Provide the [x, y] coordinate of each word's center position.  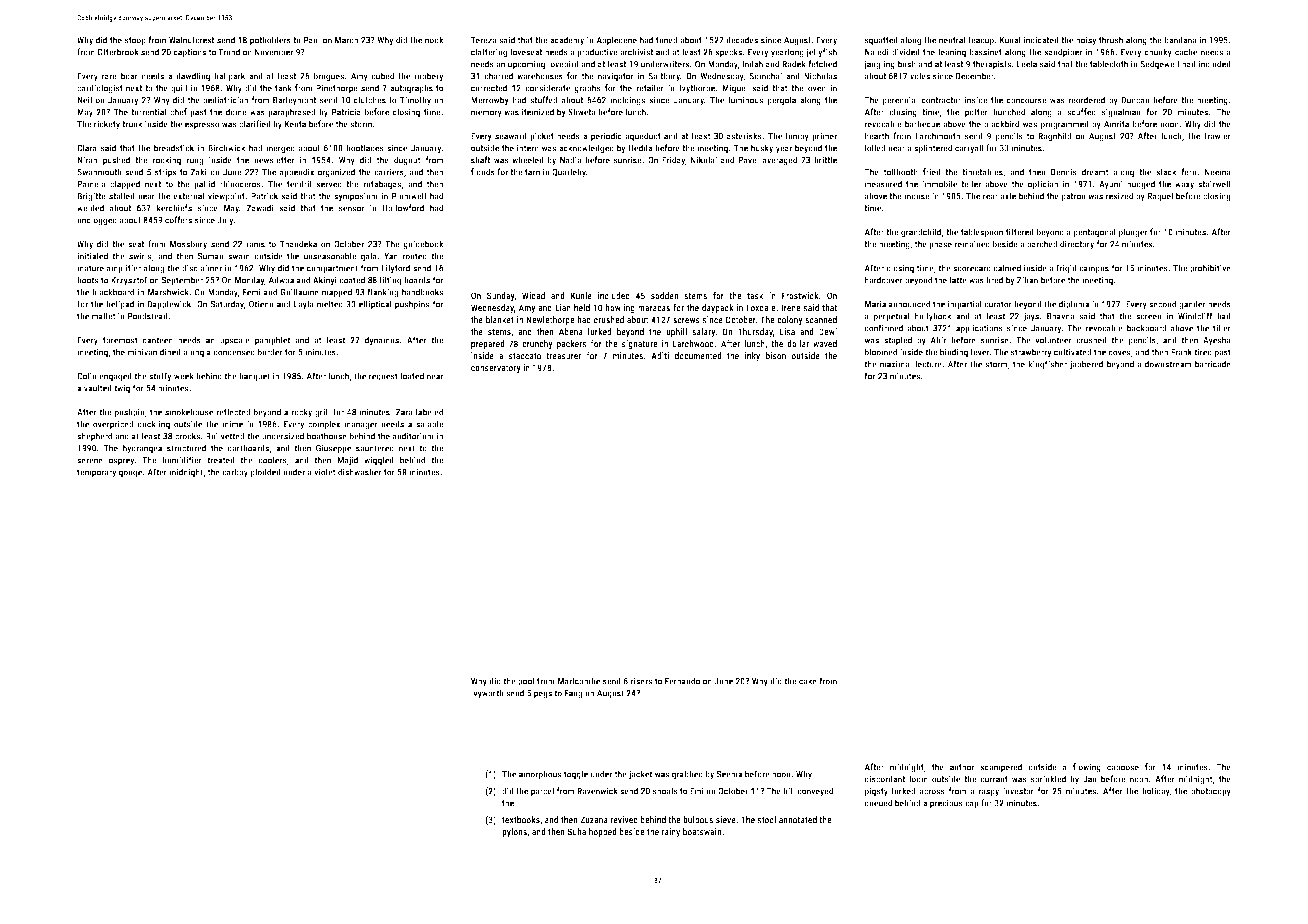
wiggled [379, 461]
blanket [500, 320]
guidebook [423, 245]
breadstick [174, 148]
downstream [1168, 364]
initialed [92, 256]
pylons [514, 833]
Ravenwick [597, 791]
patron [1073, 197]
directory [1077, 245]
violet [325, 472]
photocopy [1211, 792]
